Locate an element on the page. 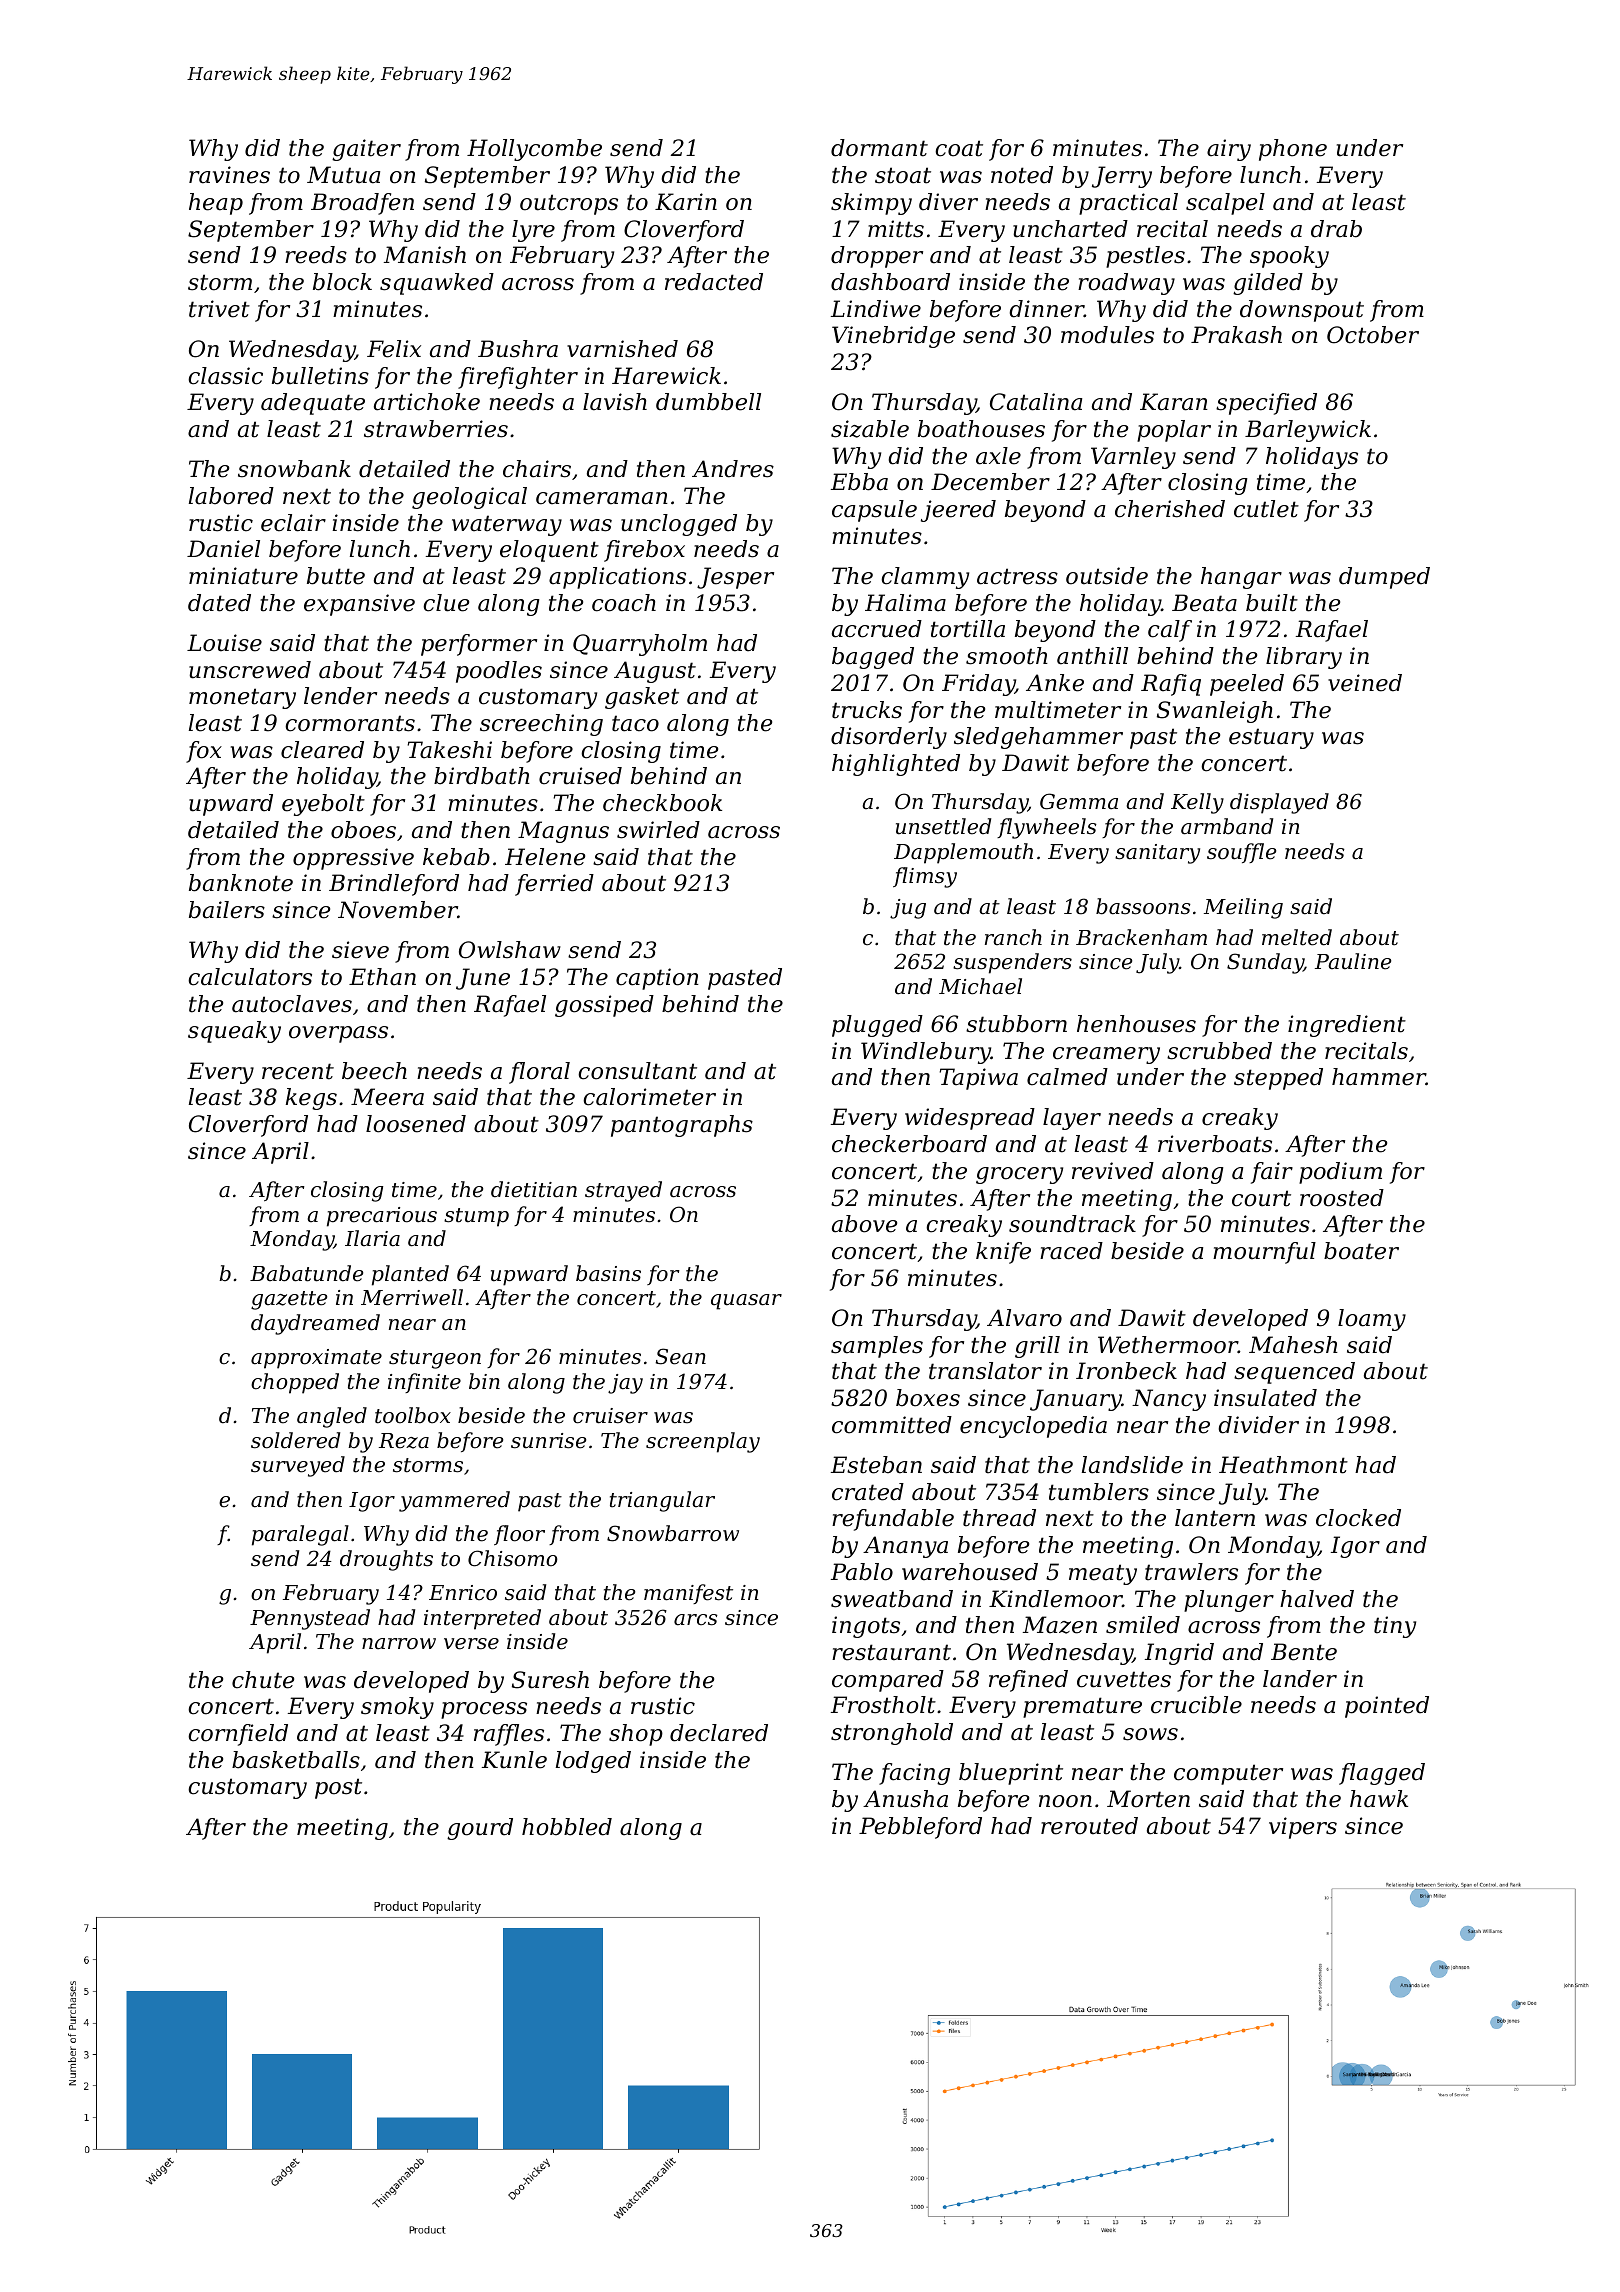  Pablo is located at coordinates (862, 1572).
